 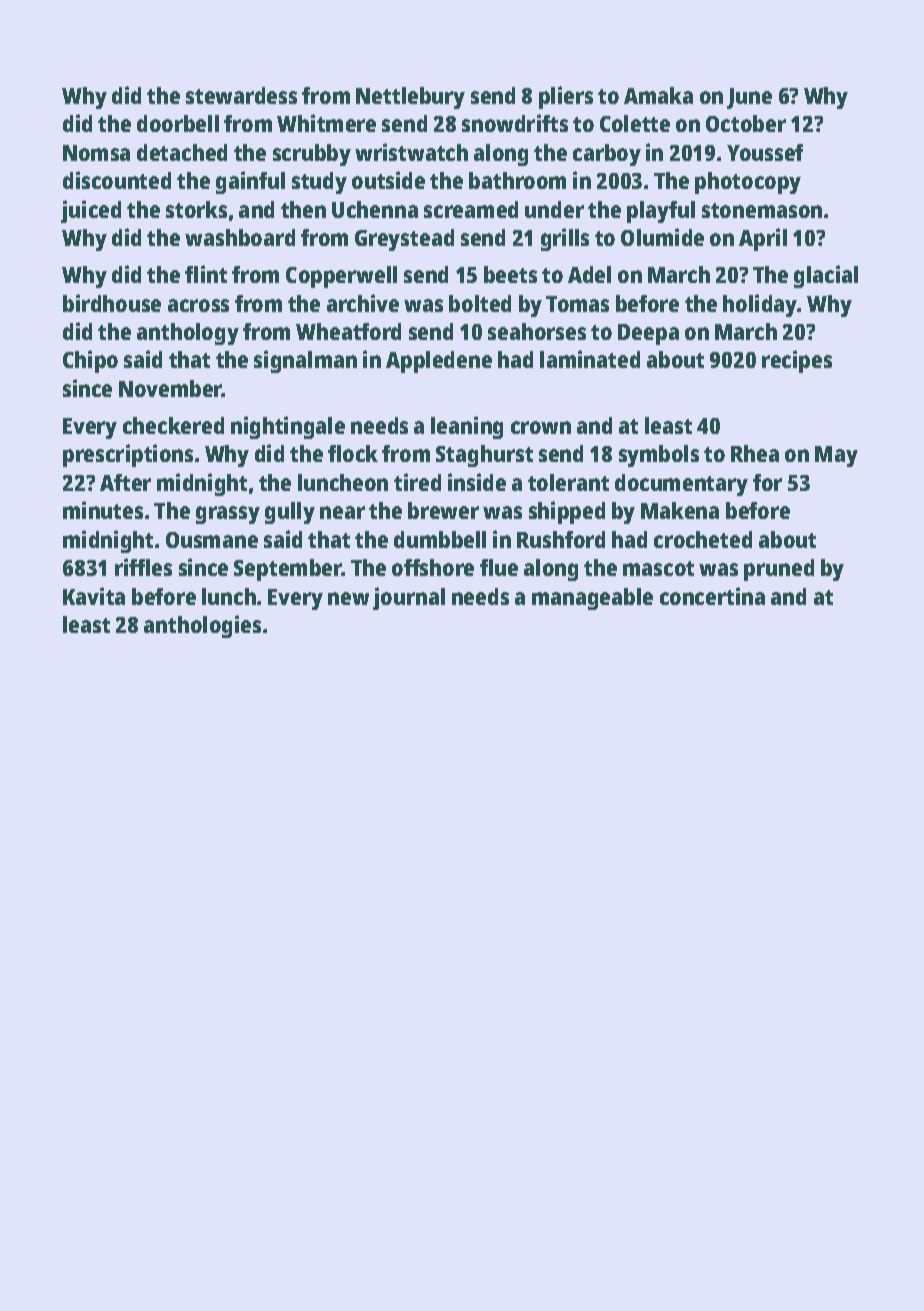 What do you see at coordinates (143, 567) in the screenshot?
I see `riffles` at bounding box center [143, 567].
